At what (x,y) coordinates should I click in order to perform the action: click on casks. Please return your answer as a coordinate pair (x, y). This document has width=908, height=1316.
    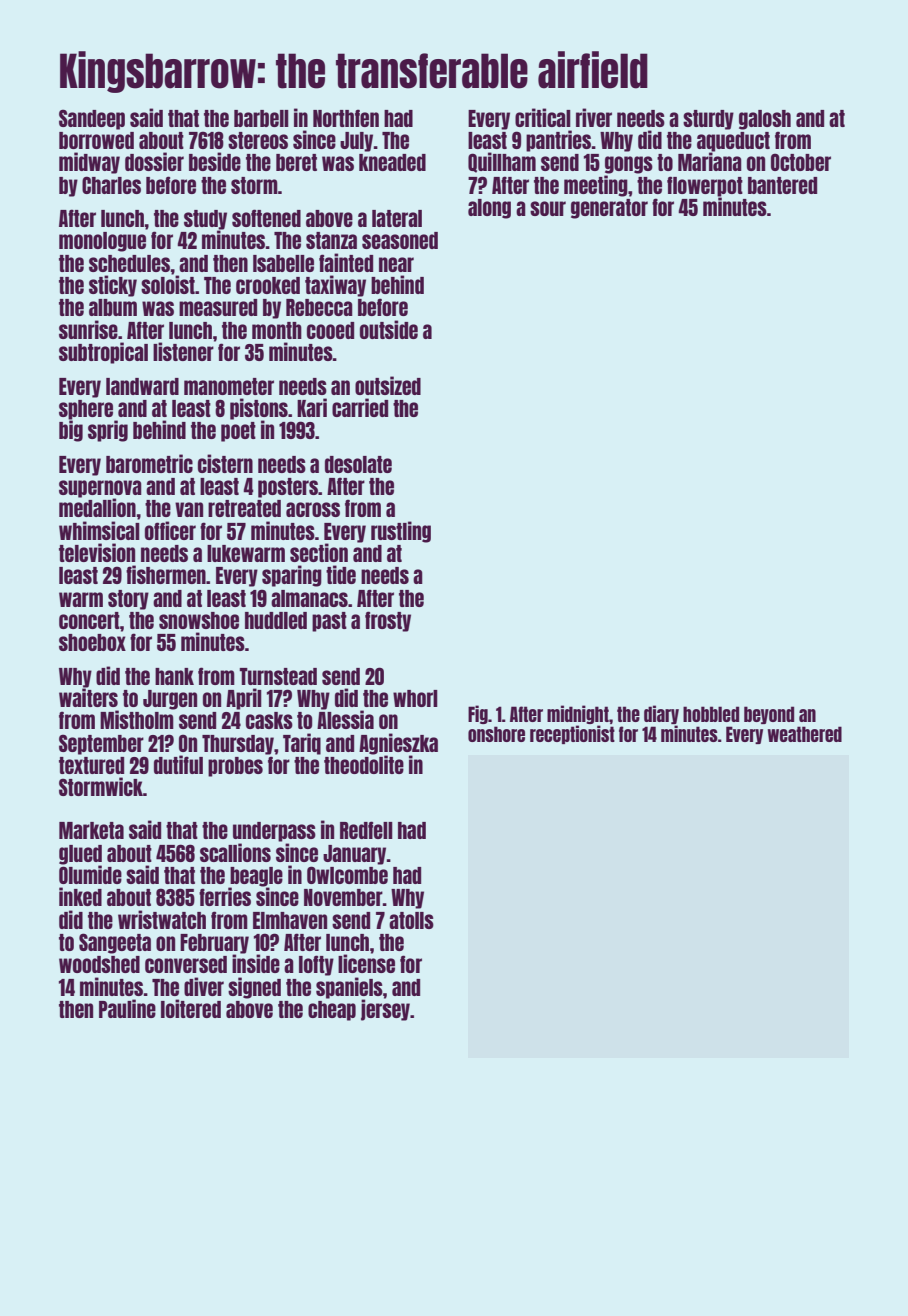
    Looking at the image, I should click on (269, 720).
